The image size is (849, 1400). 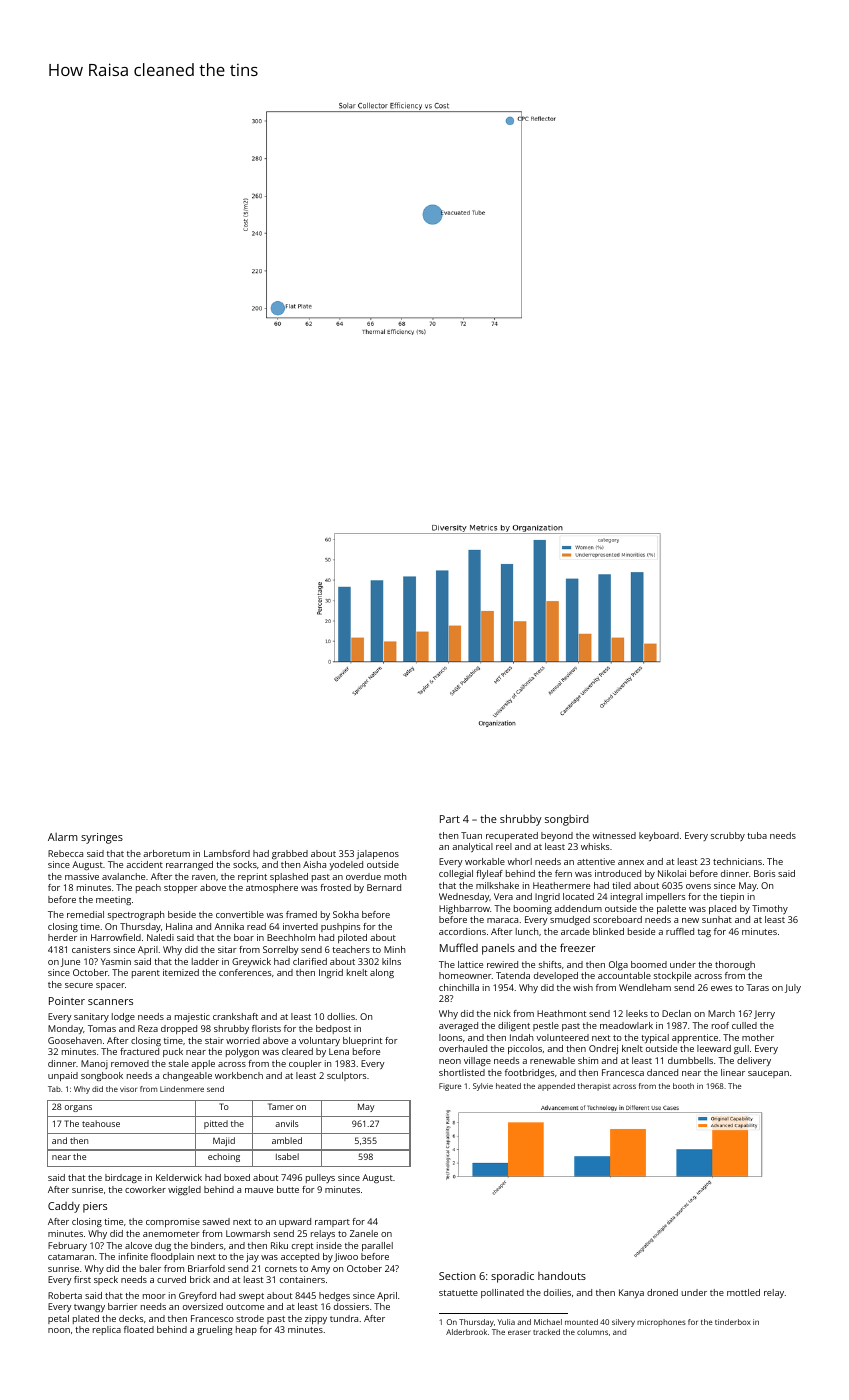 I want to click on sporadic, so click(x=512, y=1277).
